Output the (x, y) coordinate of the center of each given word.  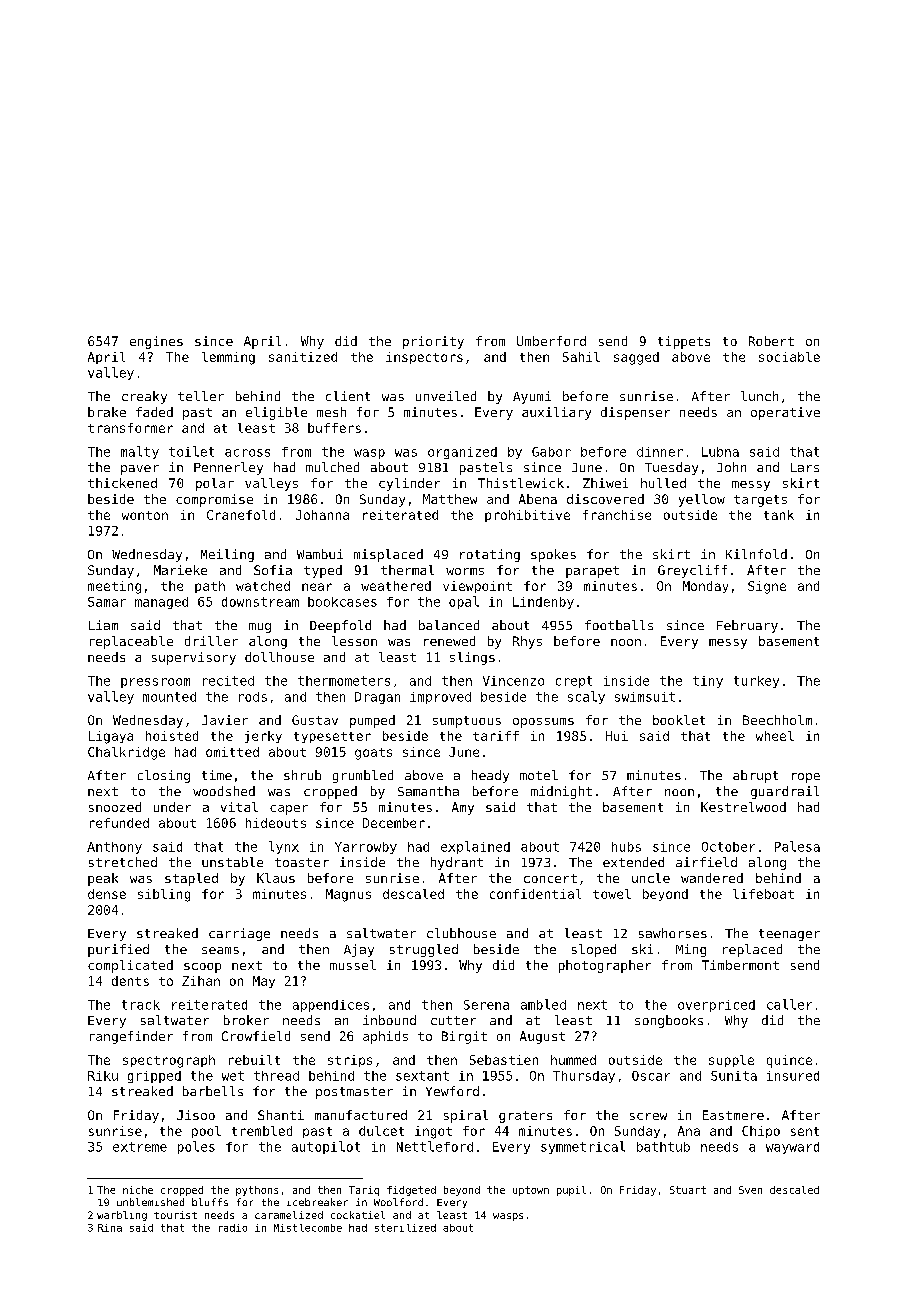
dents (130, 981)
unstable (232, 862)
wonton (145, 515)
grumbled (363, 776)
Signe (767, 587)
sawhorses (673, 933)
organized (462, 453)
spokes (553, 555)
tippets (684, 342)
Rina (110, 1228)
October (728, 847)
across (247, 453)
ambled (543, 1004)
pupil (571, 1191)
